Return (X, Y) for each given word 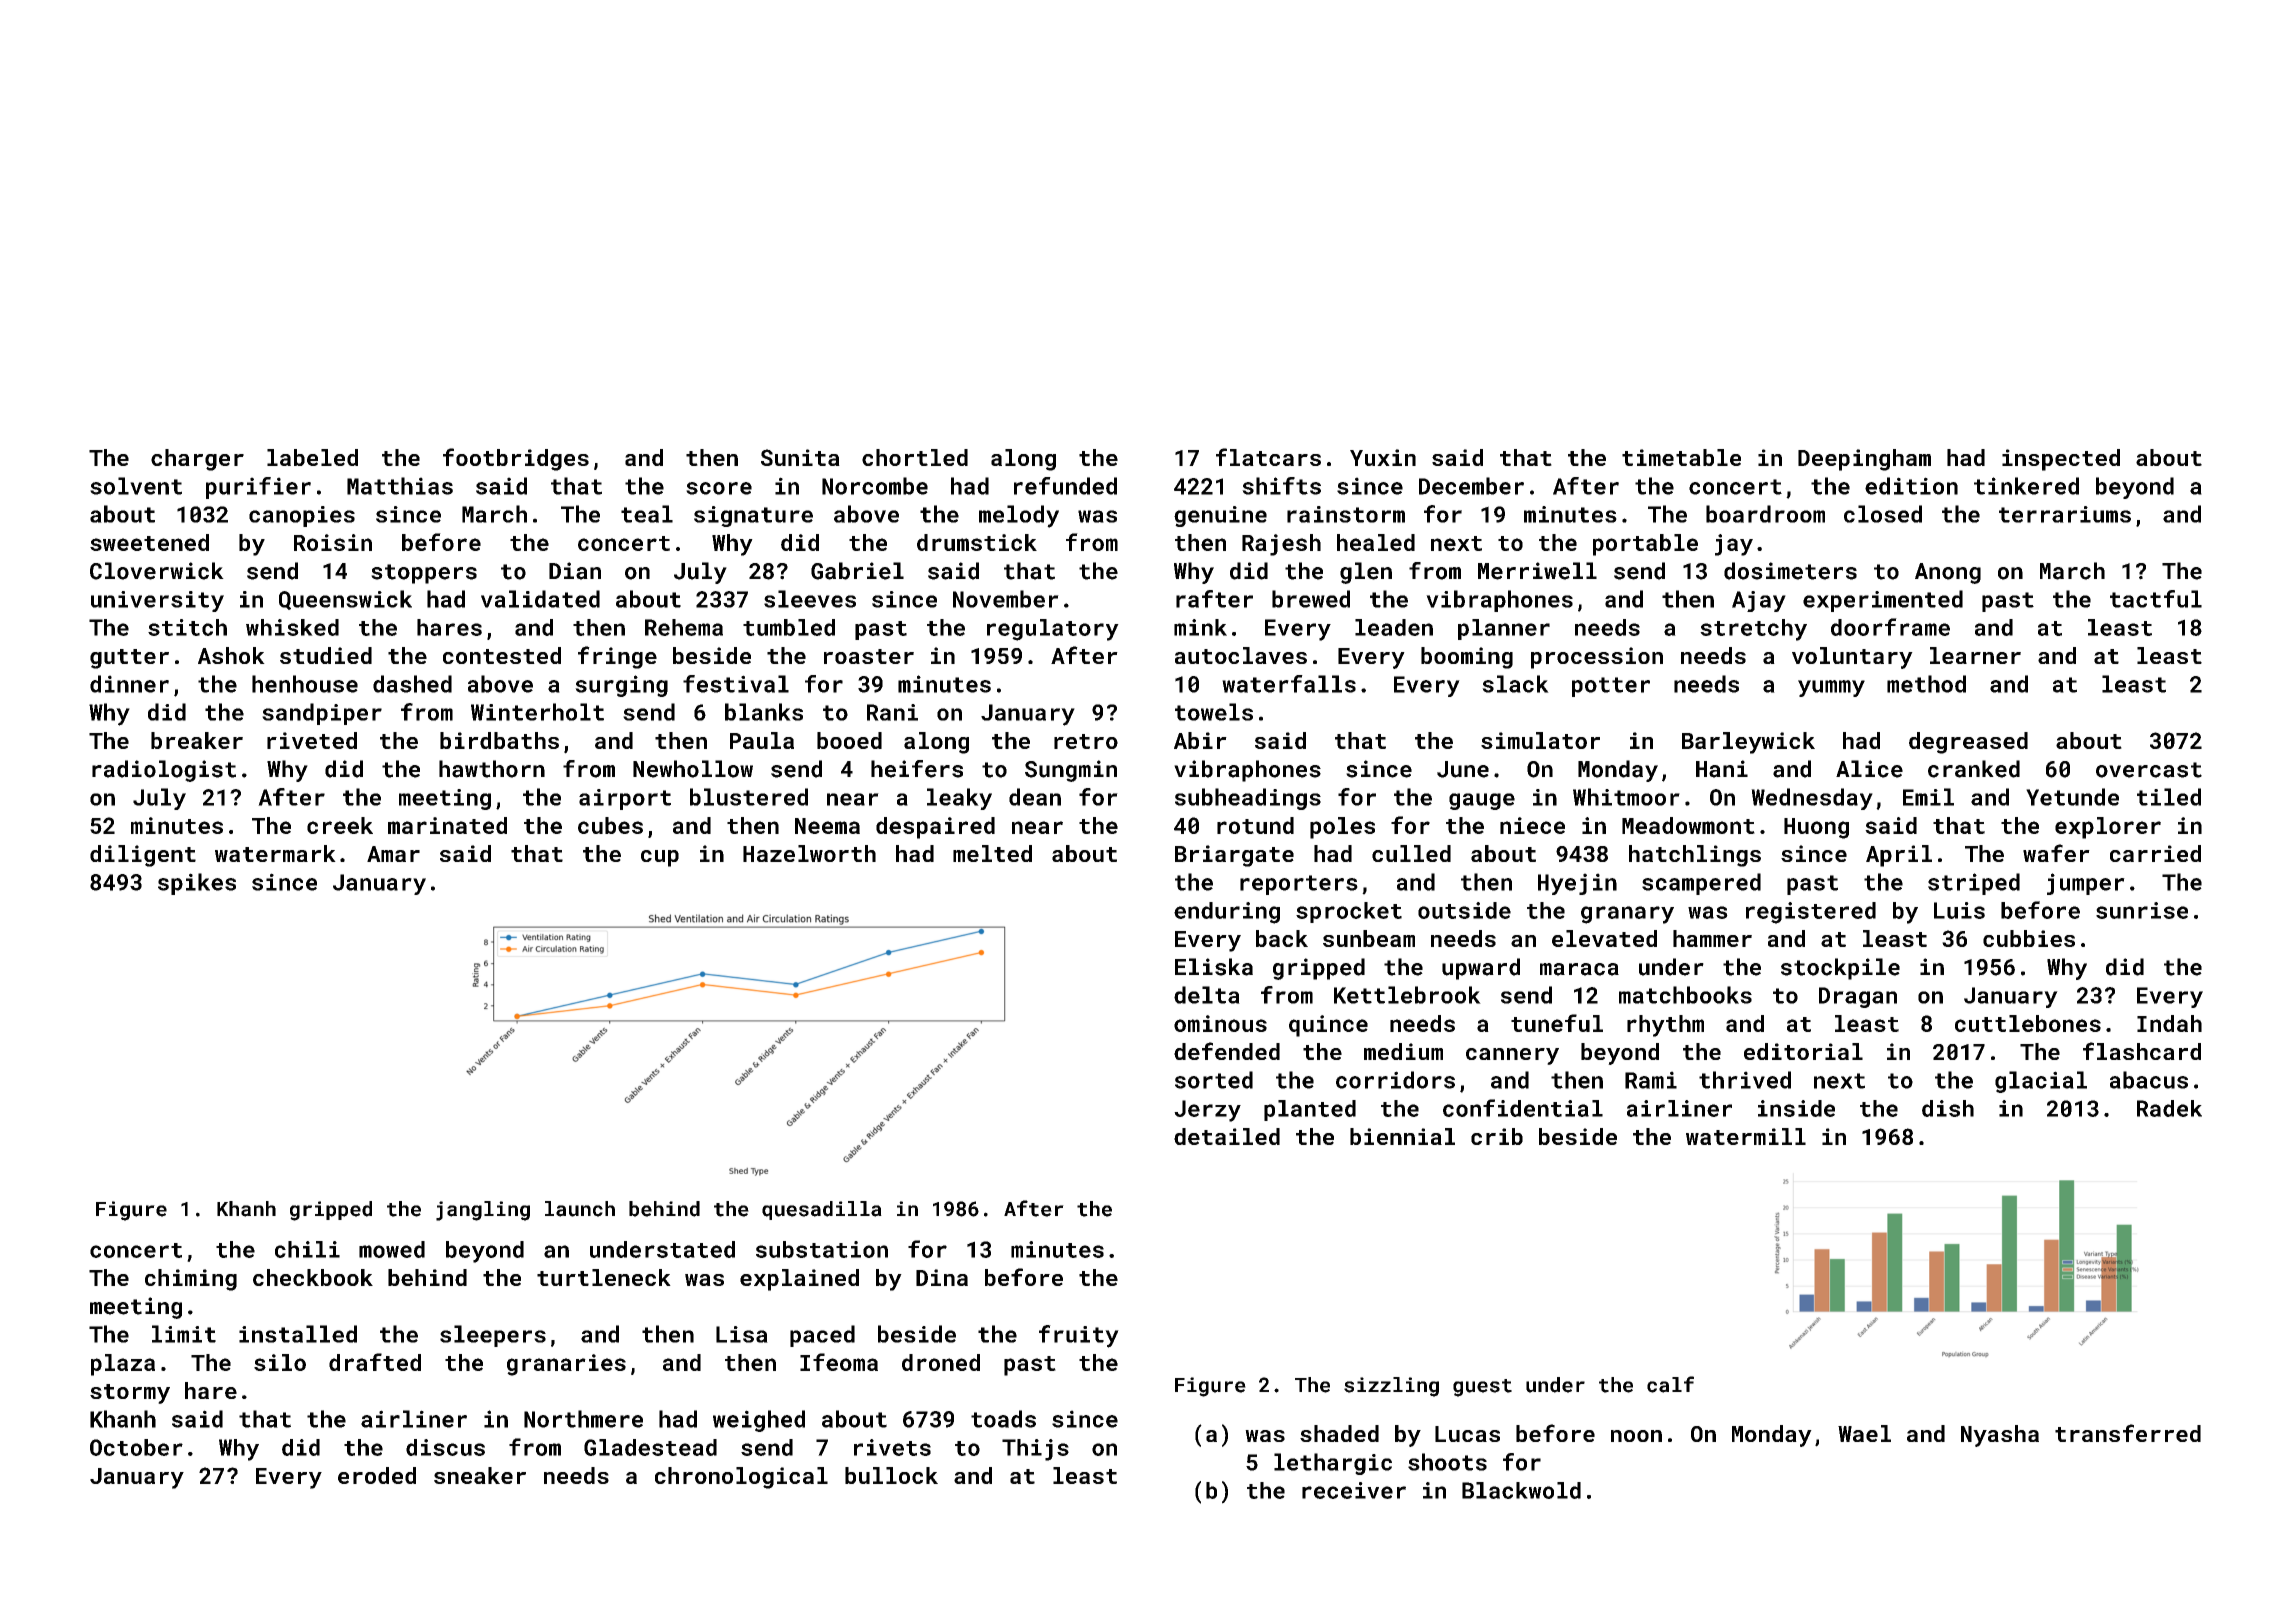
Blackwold (1521, 1490)
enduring (1227, 913)
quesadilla (822, 1210)
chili (307, 1249)
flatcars (1268, 457)
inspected (2061, 460)
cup (660, 858)
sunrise (2142, 910)
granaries (566, 1365)
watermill (1746, 1136)
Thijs (1035, 1450)
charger (197, 460)
